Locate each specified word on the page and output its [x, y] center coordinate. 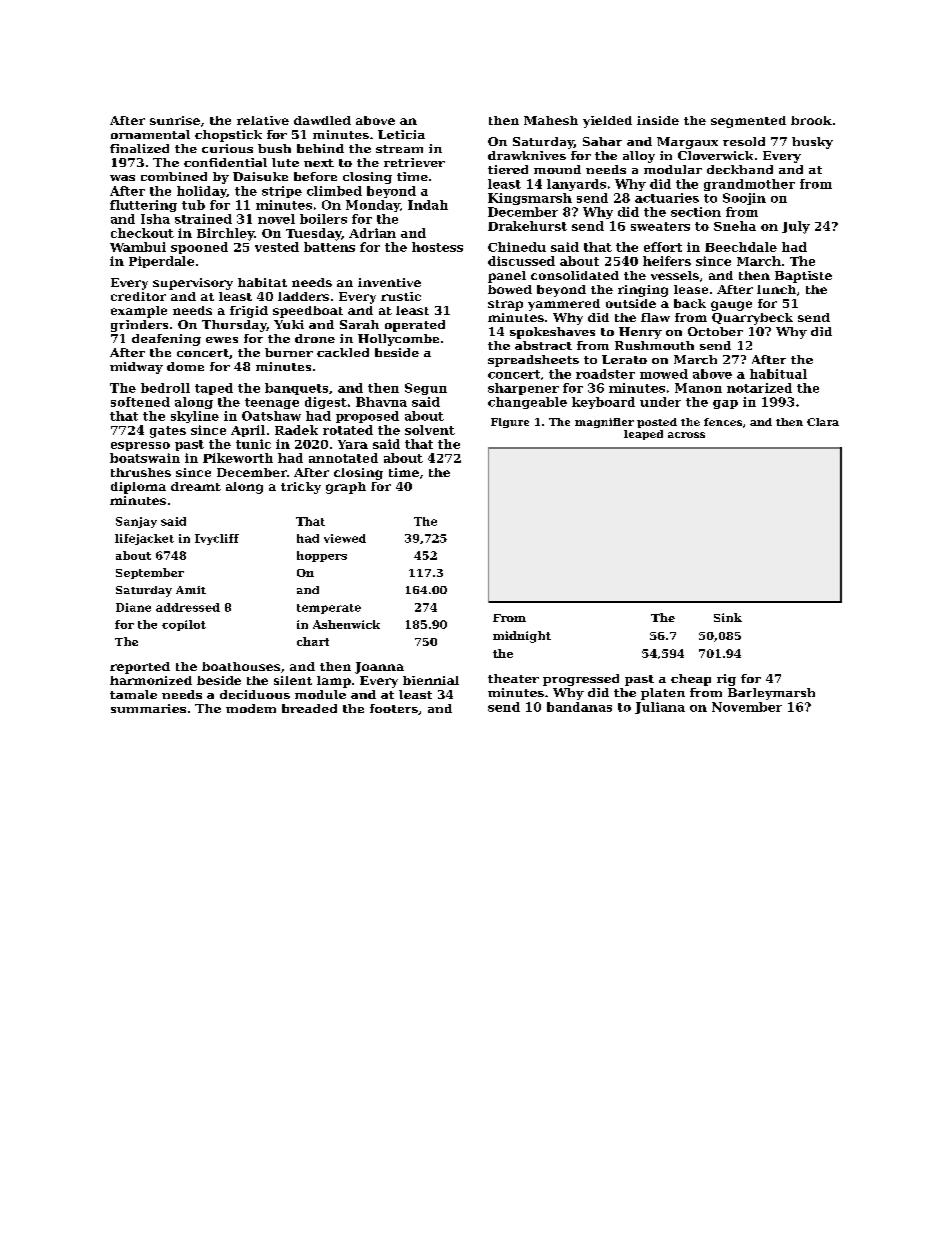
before [315, 176]
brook [811, 120]
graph [346, 488]
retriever [414, 162]
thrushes [141, 472]
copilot [184, 625]
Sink [728, 617]
